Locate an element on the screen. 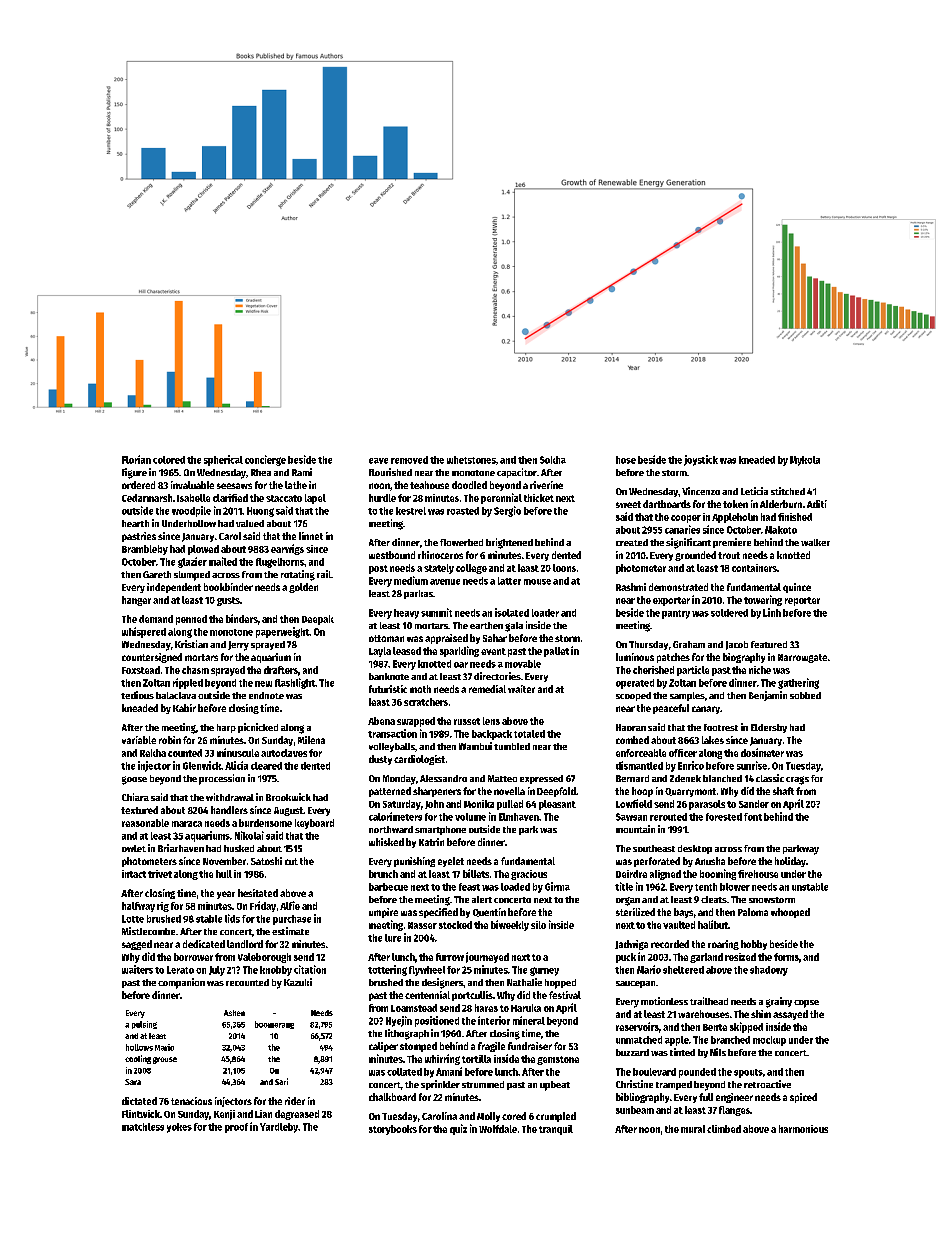 The height and width of the screenshot is (1233, 952). Satoshi is located at coordinates (266, 861).
